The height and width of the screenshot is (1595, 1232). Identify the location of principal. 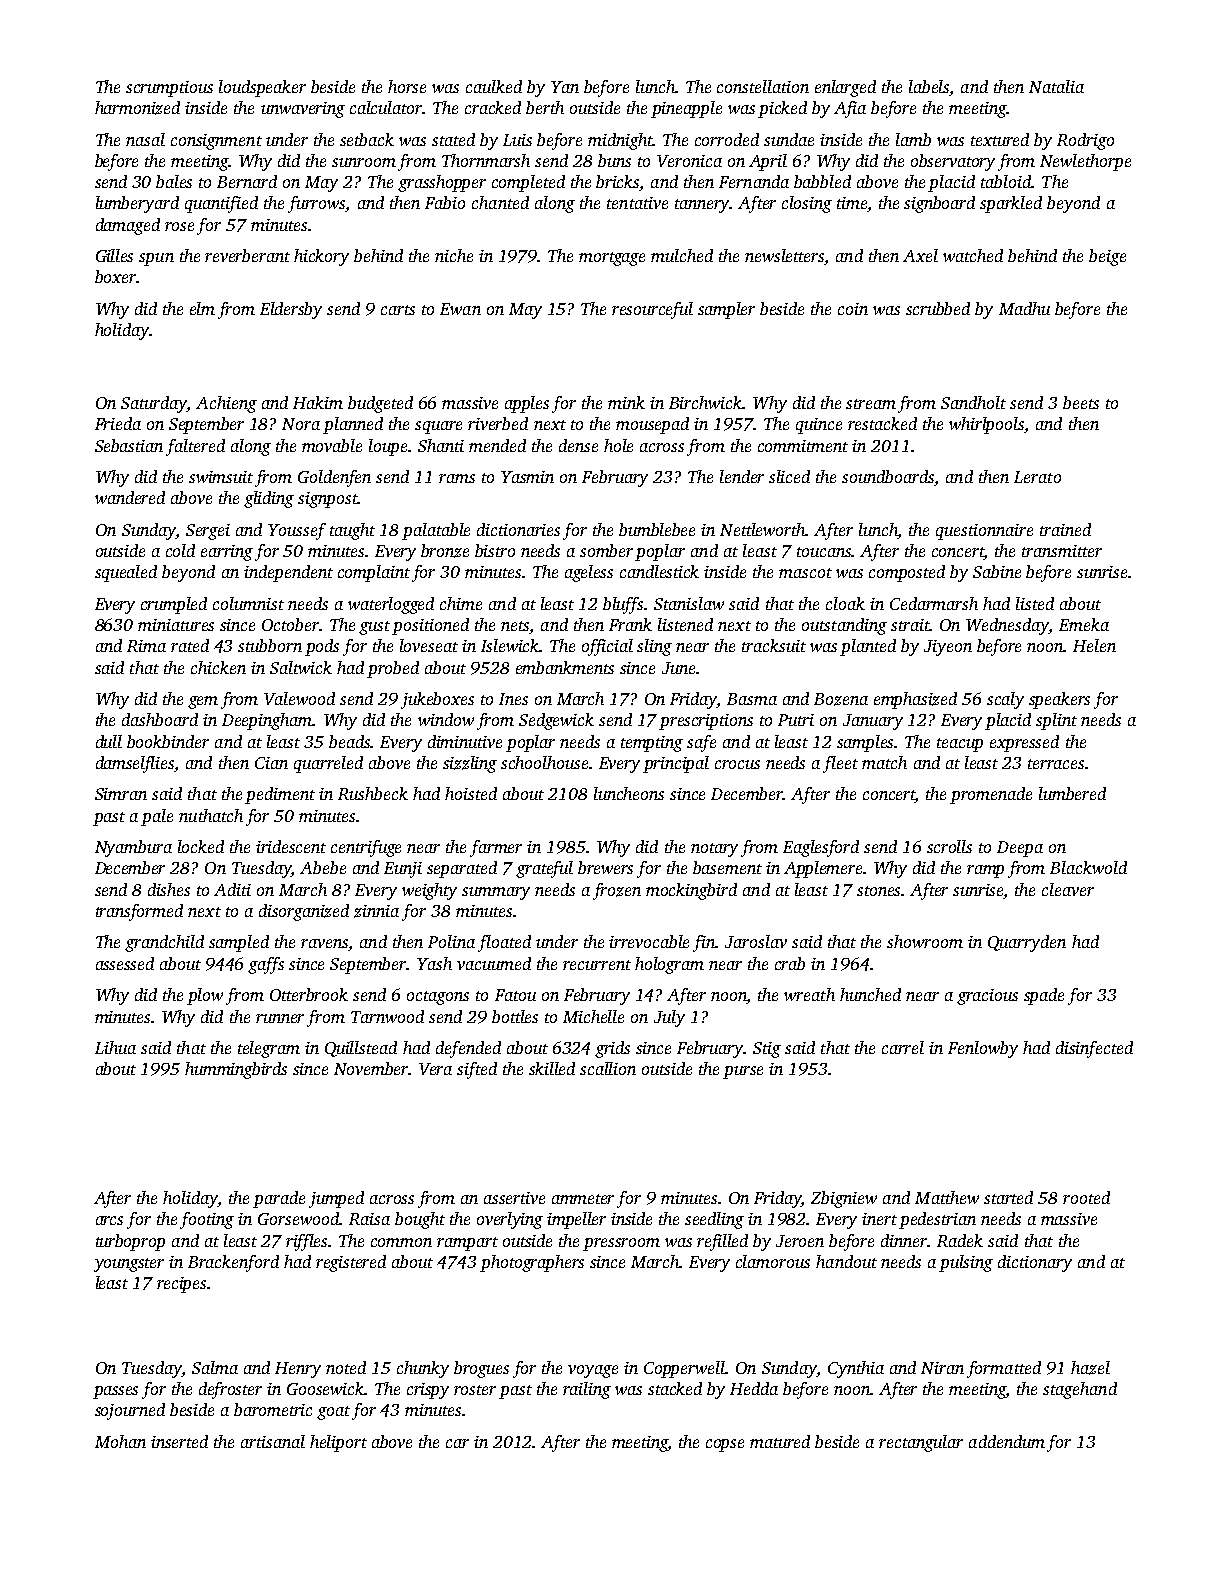
(676, 764).
